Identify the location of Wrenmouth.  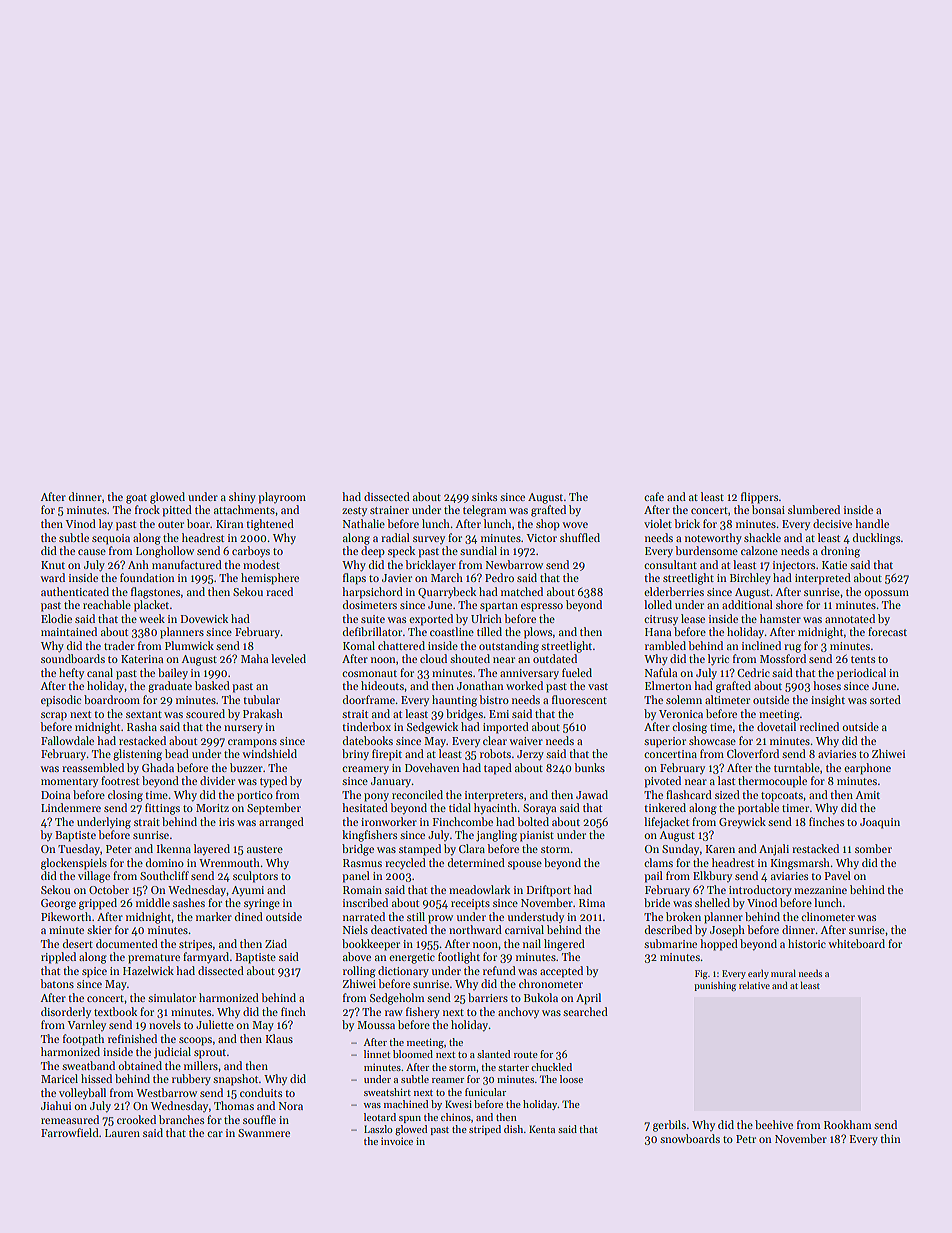
(229, 862).
